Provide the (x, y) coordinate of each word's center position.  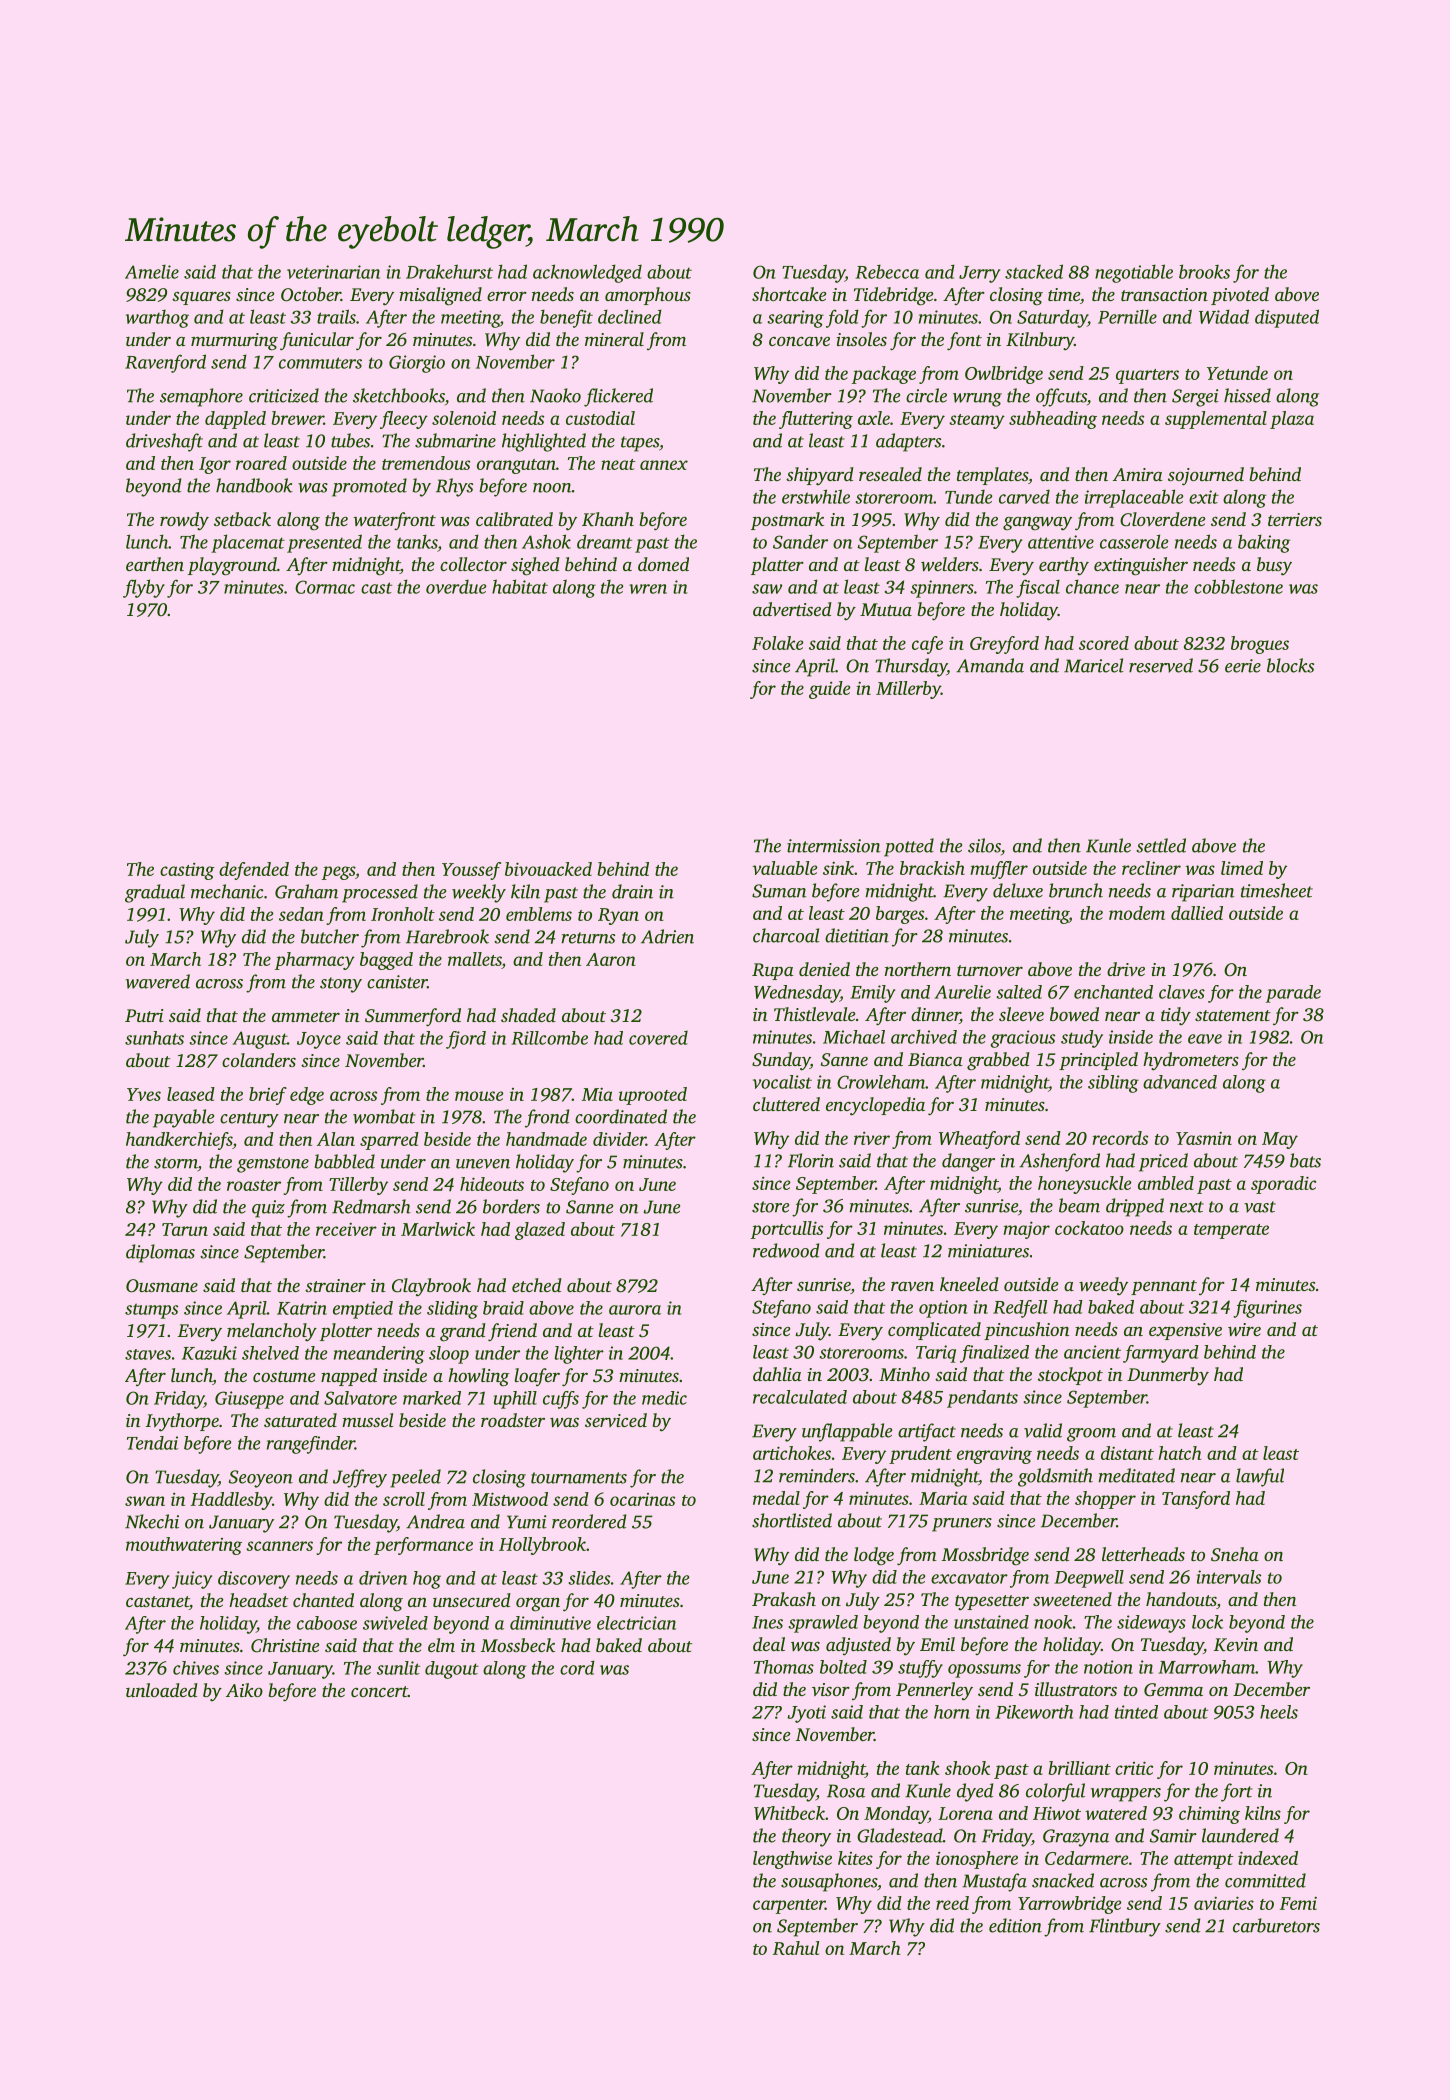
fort (1237, 1792)
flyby (144, 588)
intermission (833, 846)
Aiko (244, 1690)
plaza (1292, 420)
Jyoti (807, 1714)
